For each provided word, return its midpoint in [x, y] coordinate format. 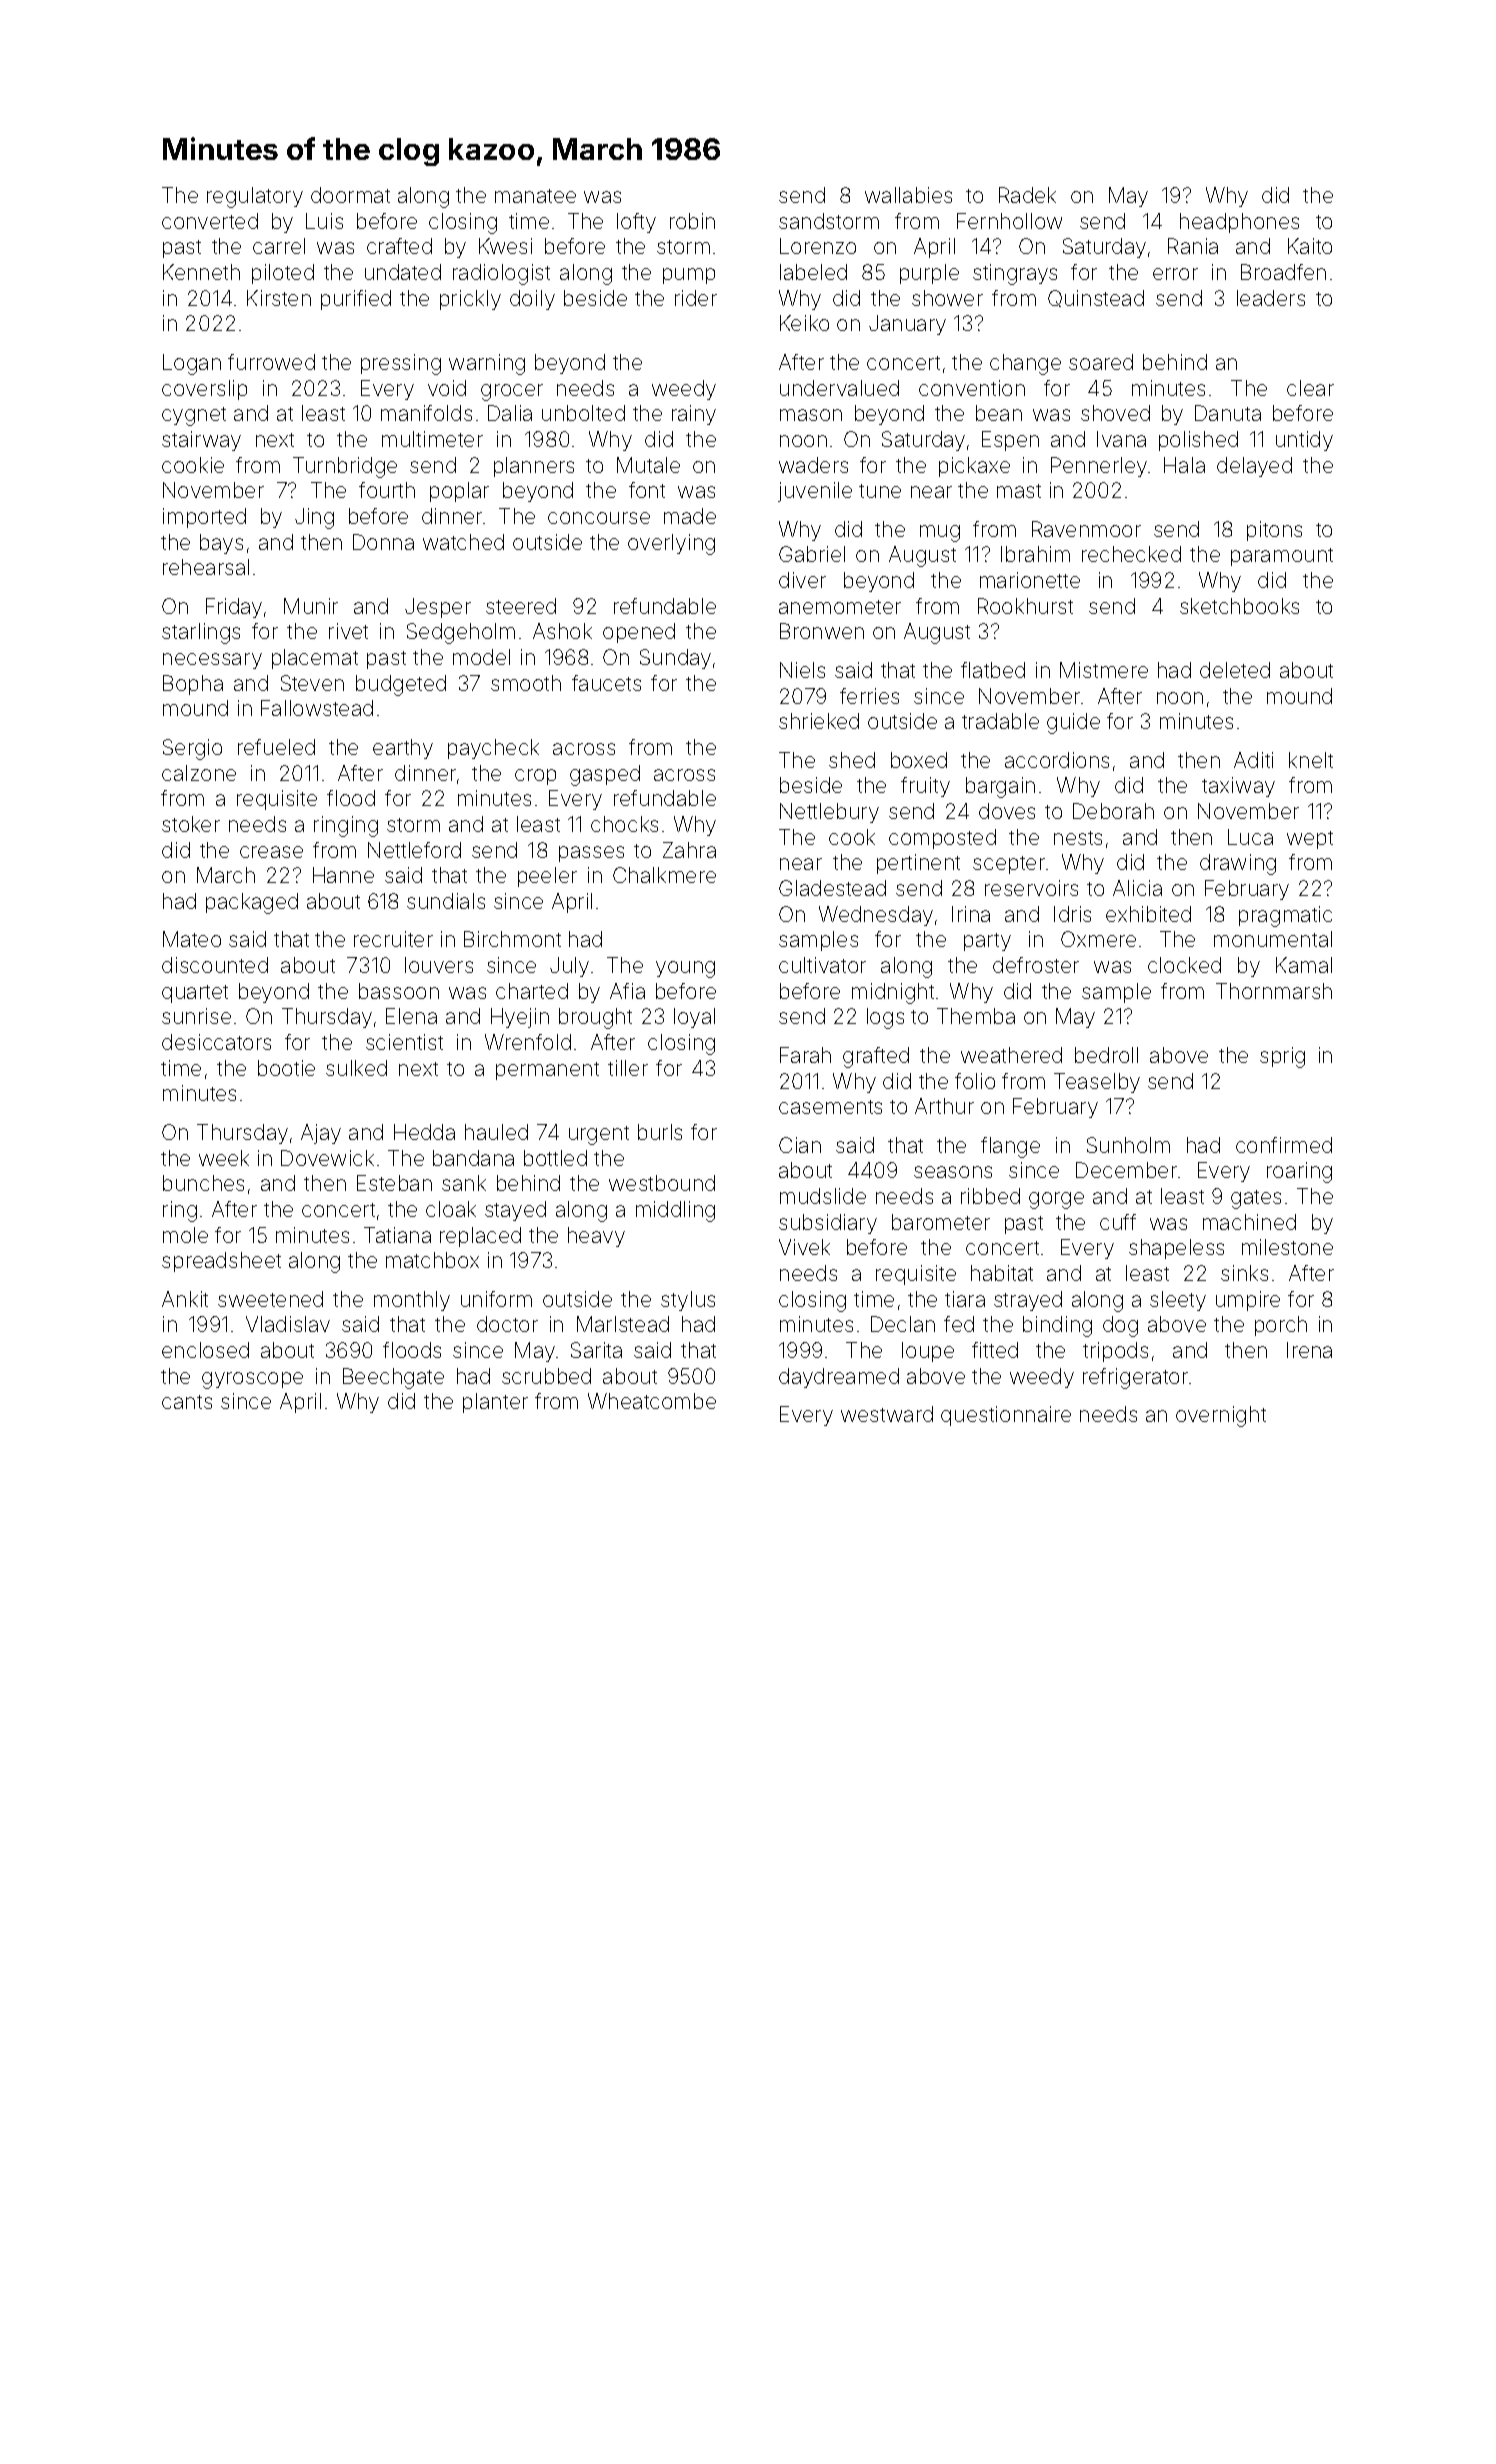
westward [887, 1414]
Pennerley [1099, 467]
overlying [671, 544]
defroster [1036, 965]
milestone [1287, 1247]
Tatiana [397, 1235]
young [685, 969]
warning [487, 364]
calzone [199, 773]
